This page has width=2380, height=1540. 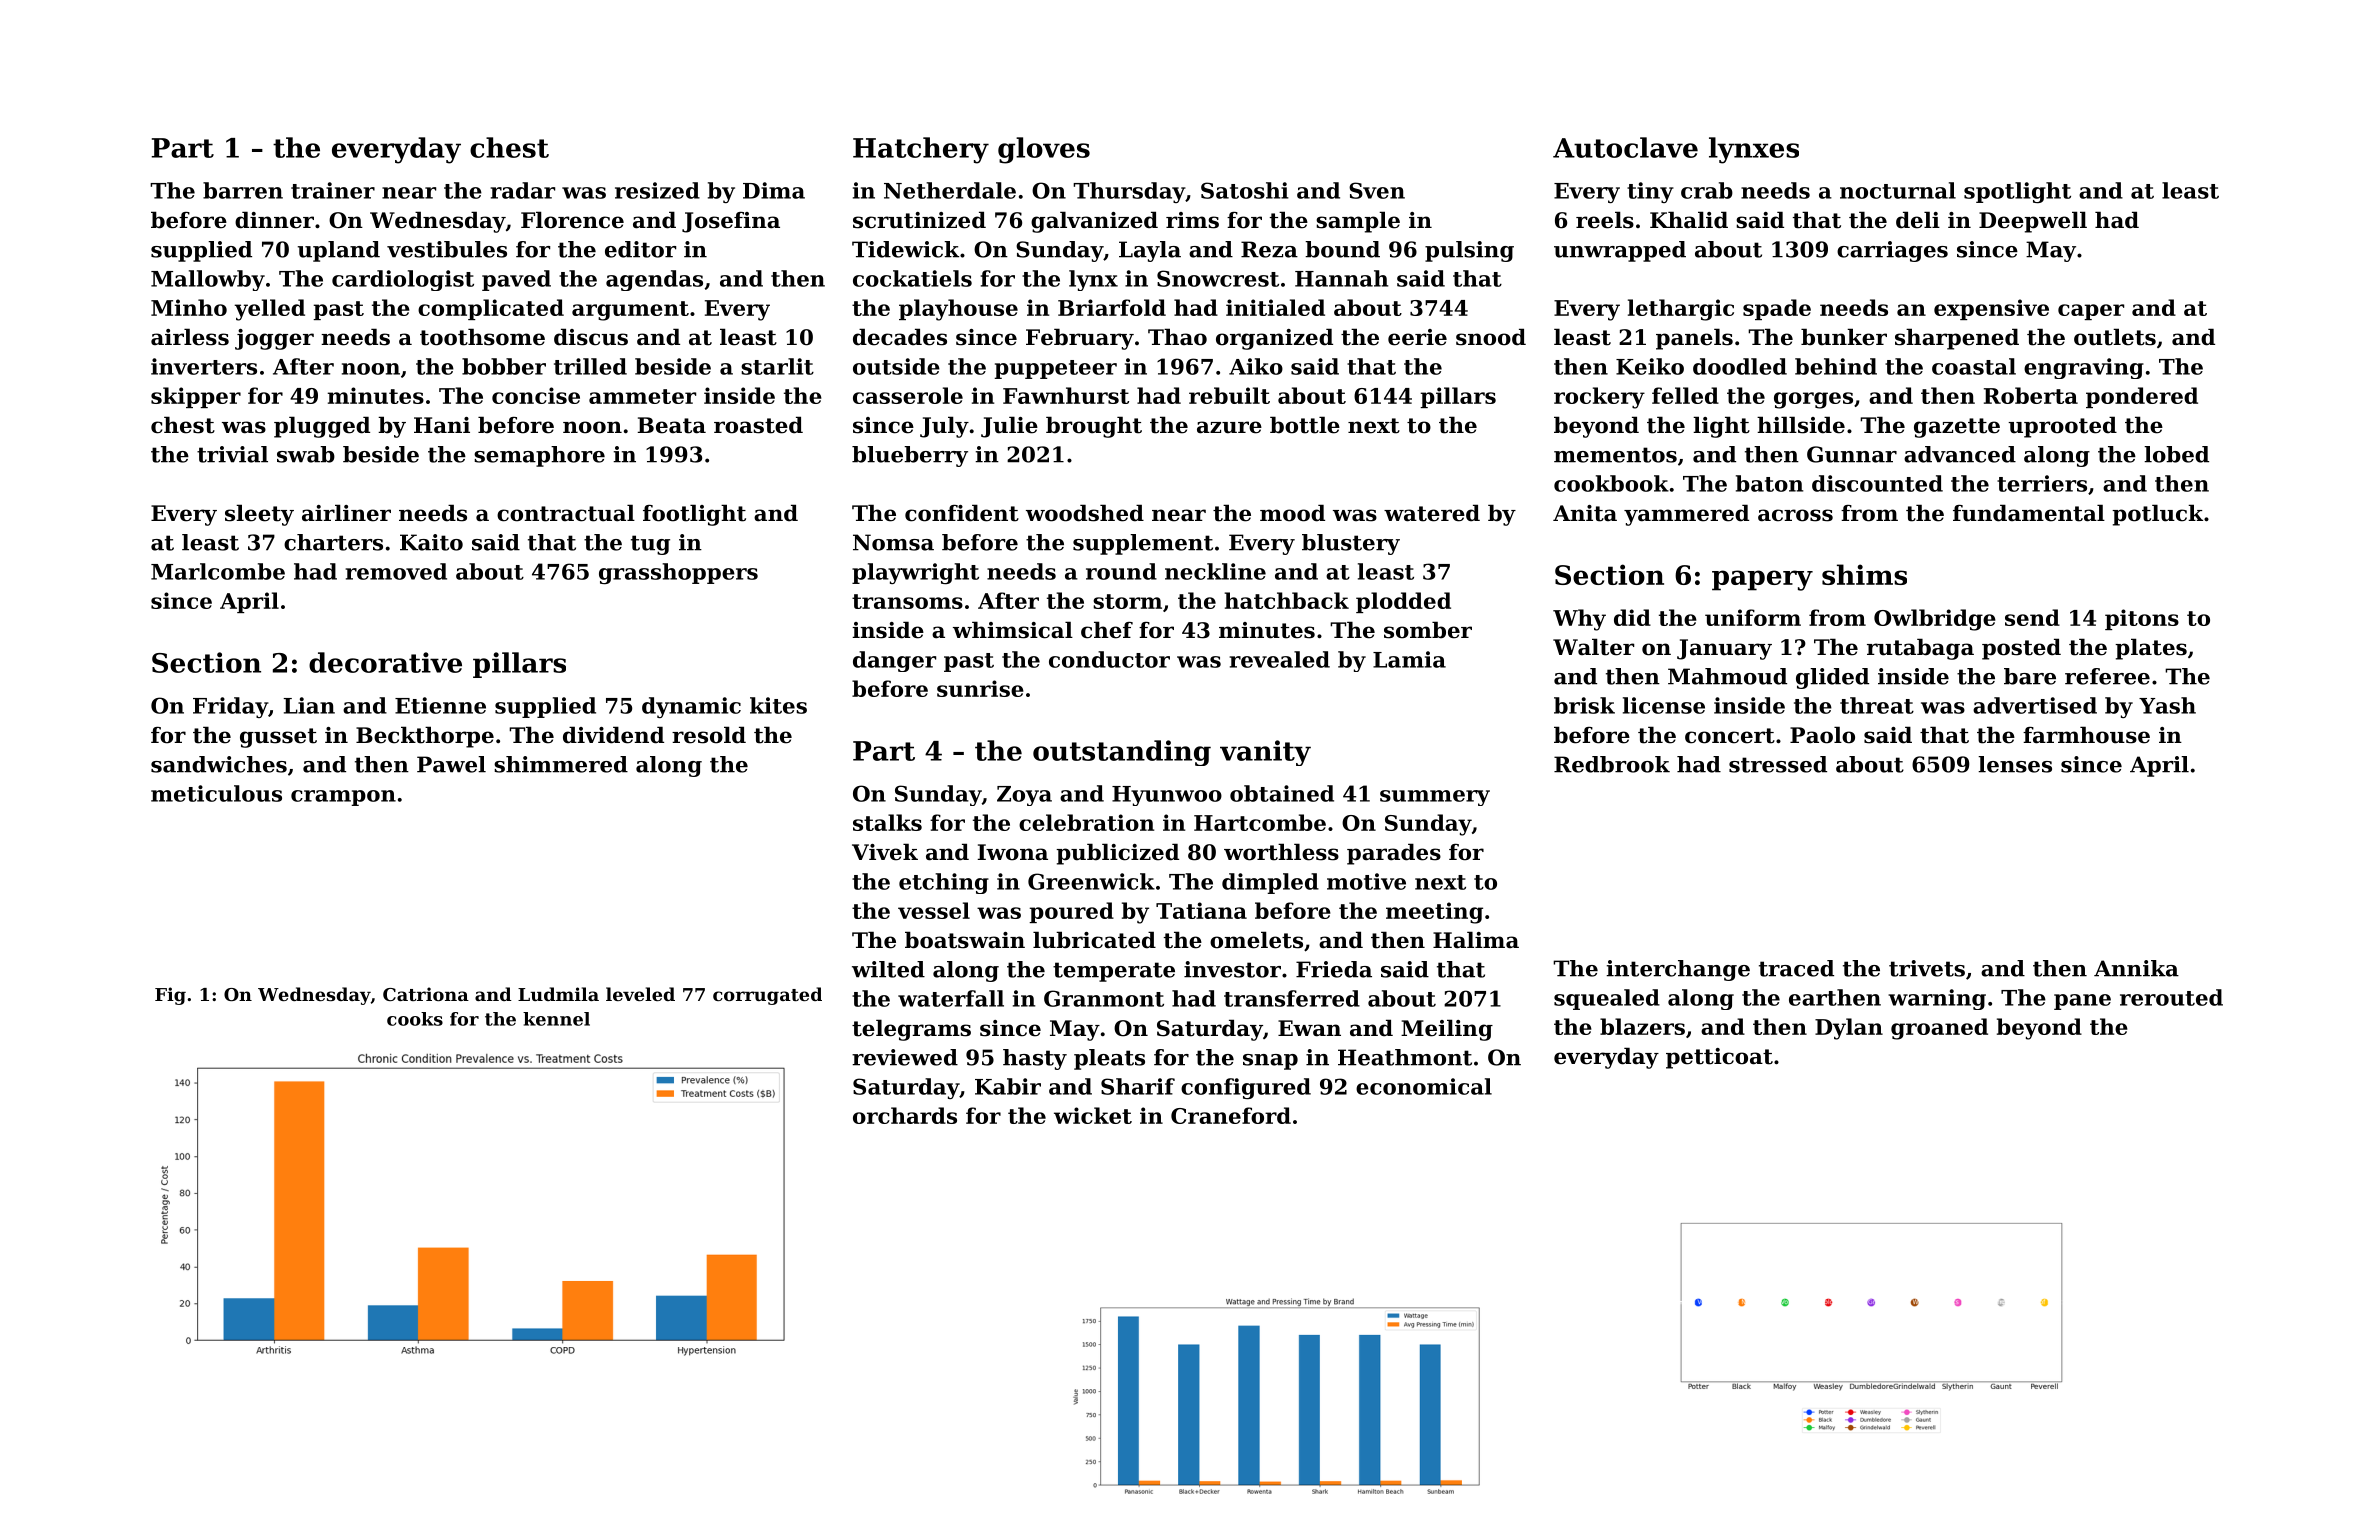 What do you see at coordinates (2033, 222) in the page?
I see `Deepwell` at bounding box center [2033, 222].
